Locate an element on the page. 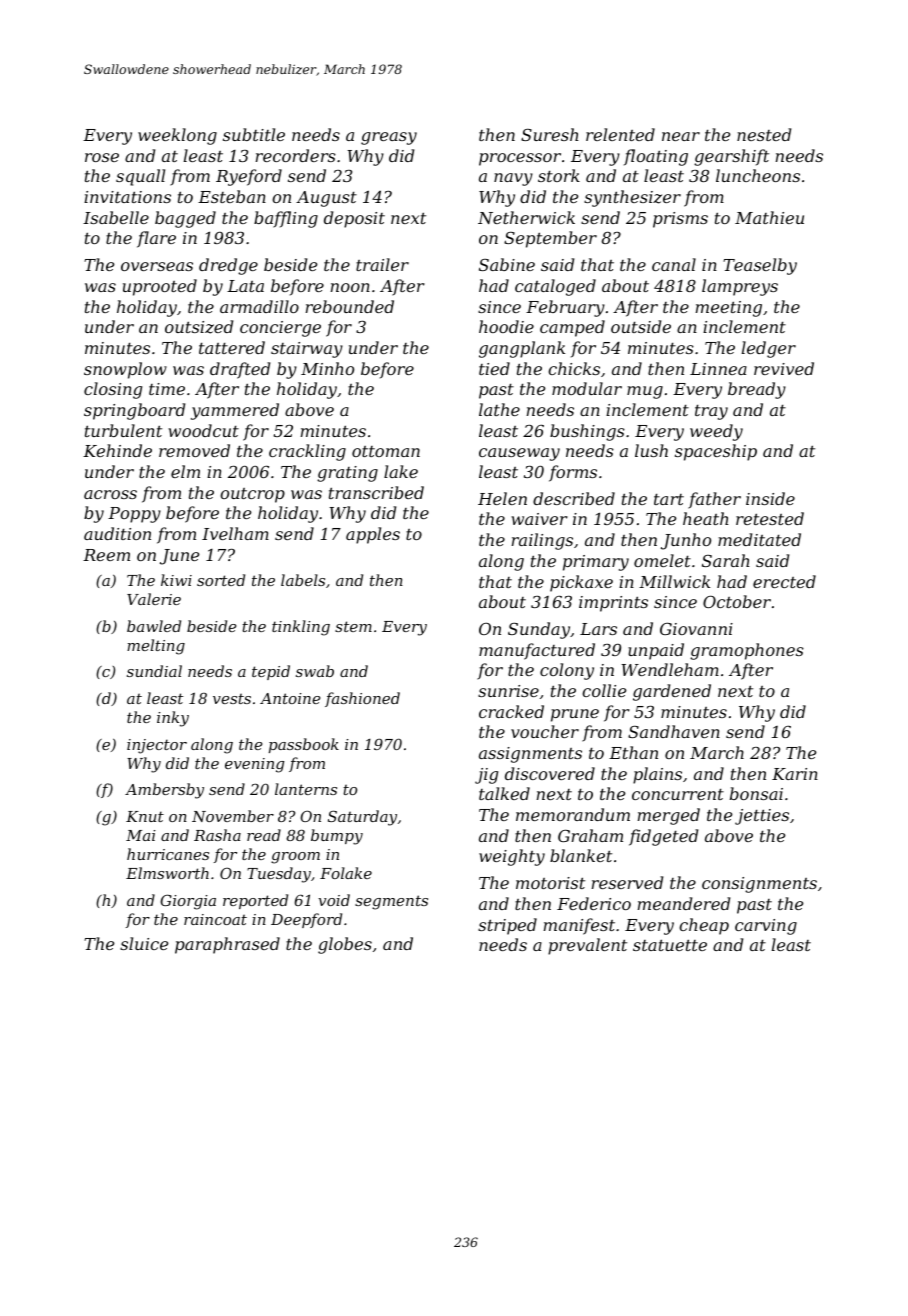 The height and width of the page is (1316, 908). navy is located at coordinates (513, 179).
